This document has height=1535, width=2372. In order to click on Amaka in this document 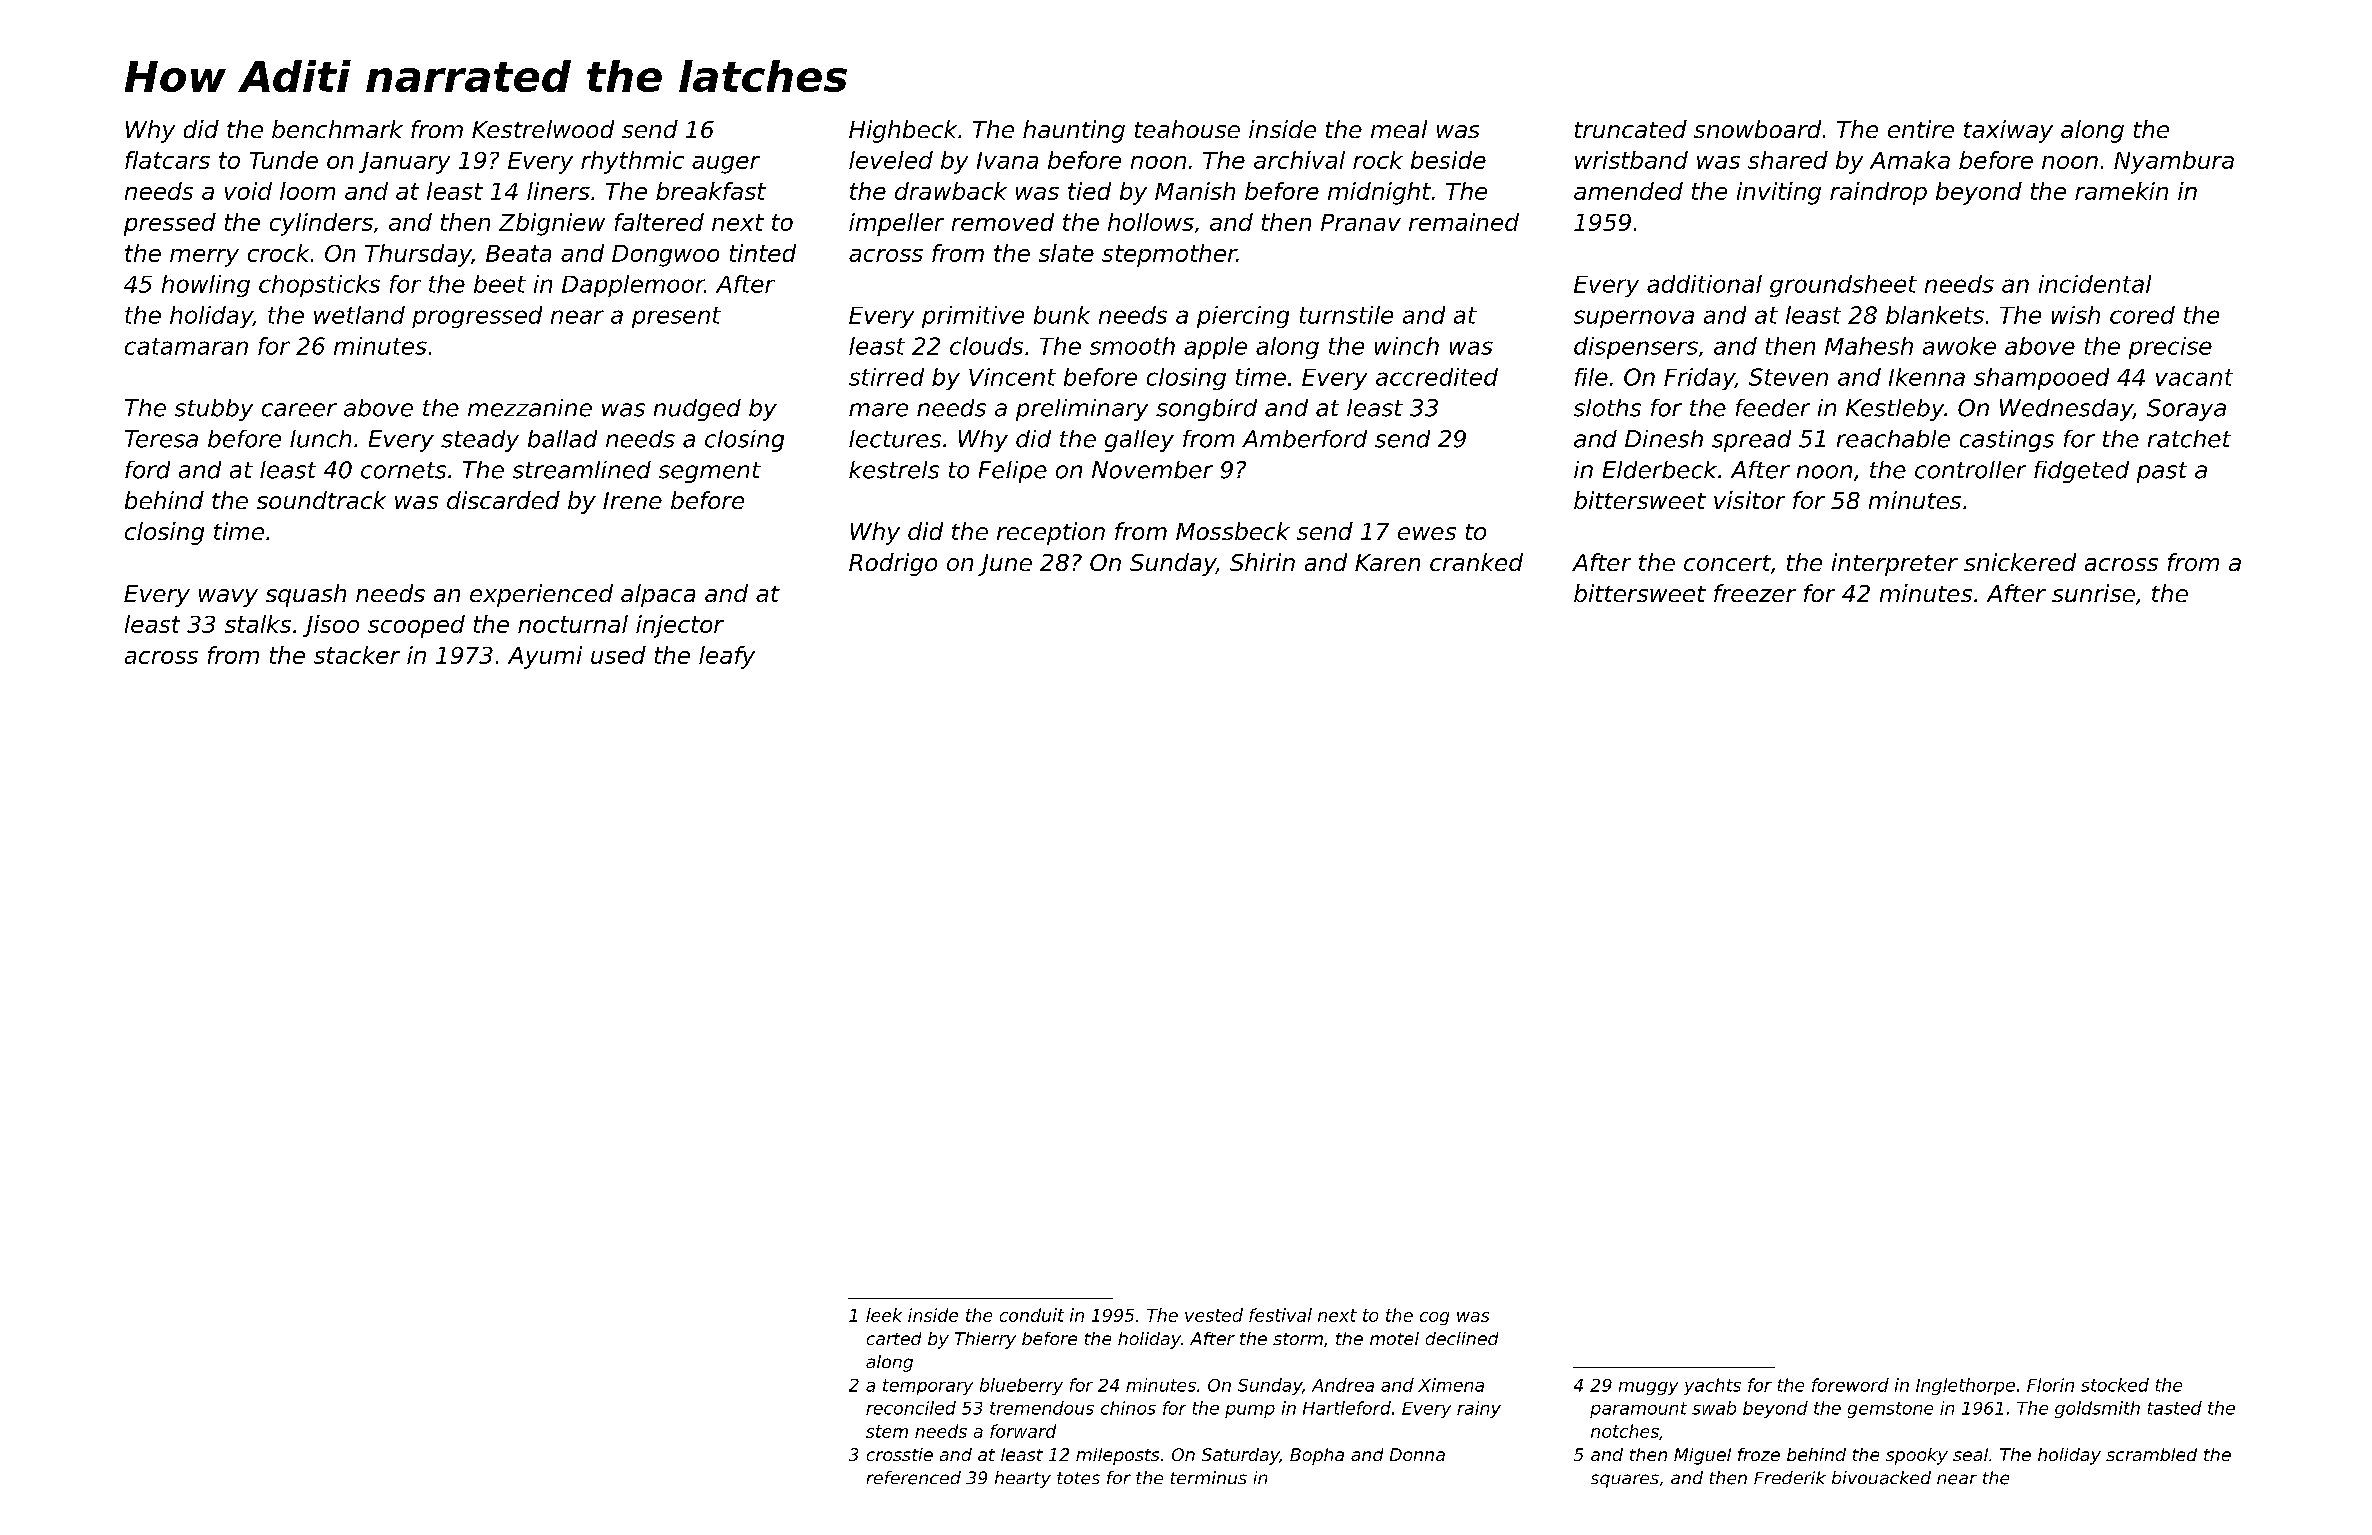, I will do `click(1910, 160)`.
